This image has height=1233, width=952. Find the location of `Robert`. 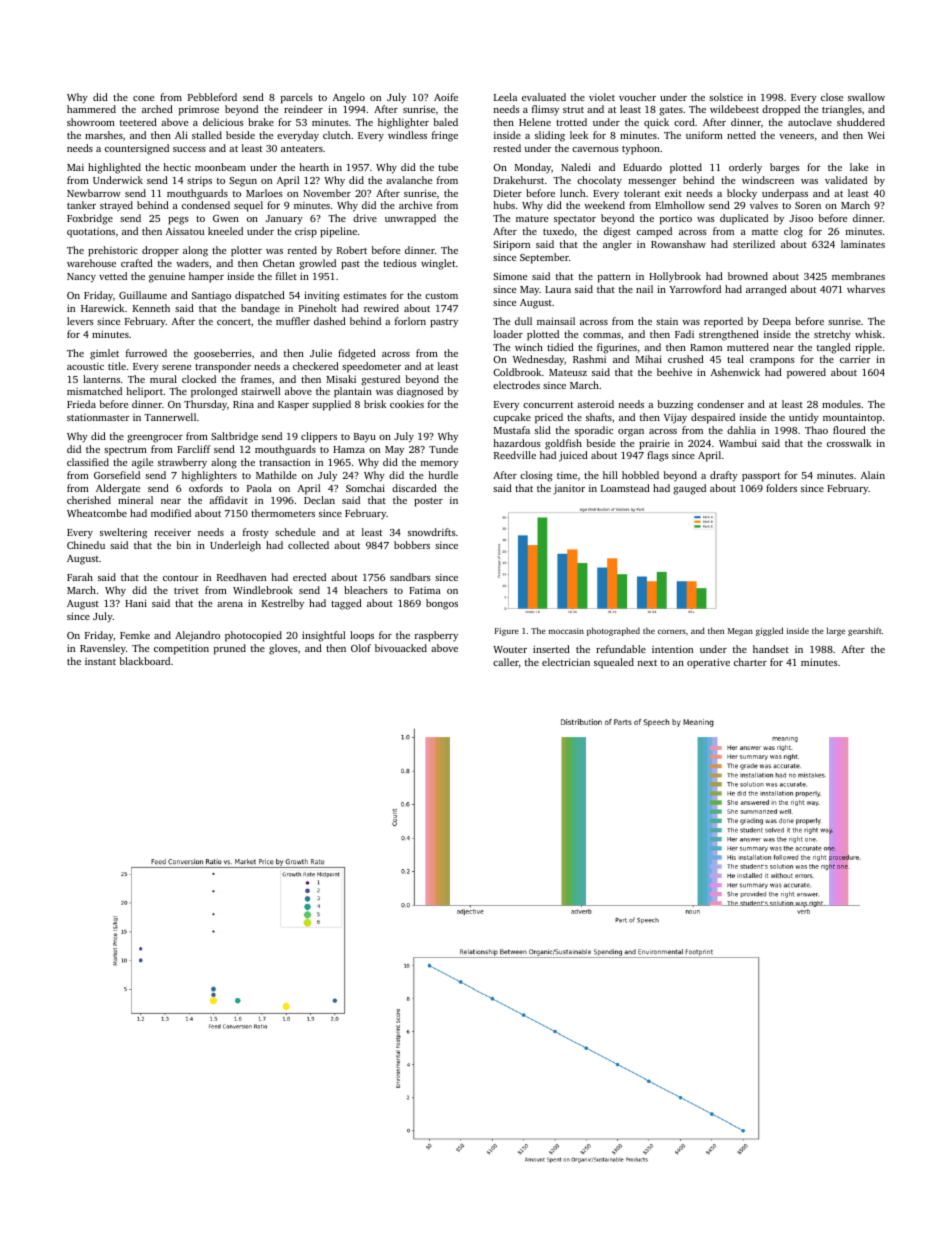

Robert is located at coordinates (352, 250).
